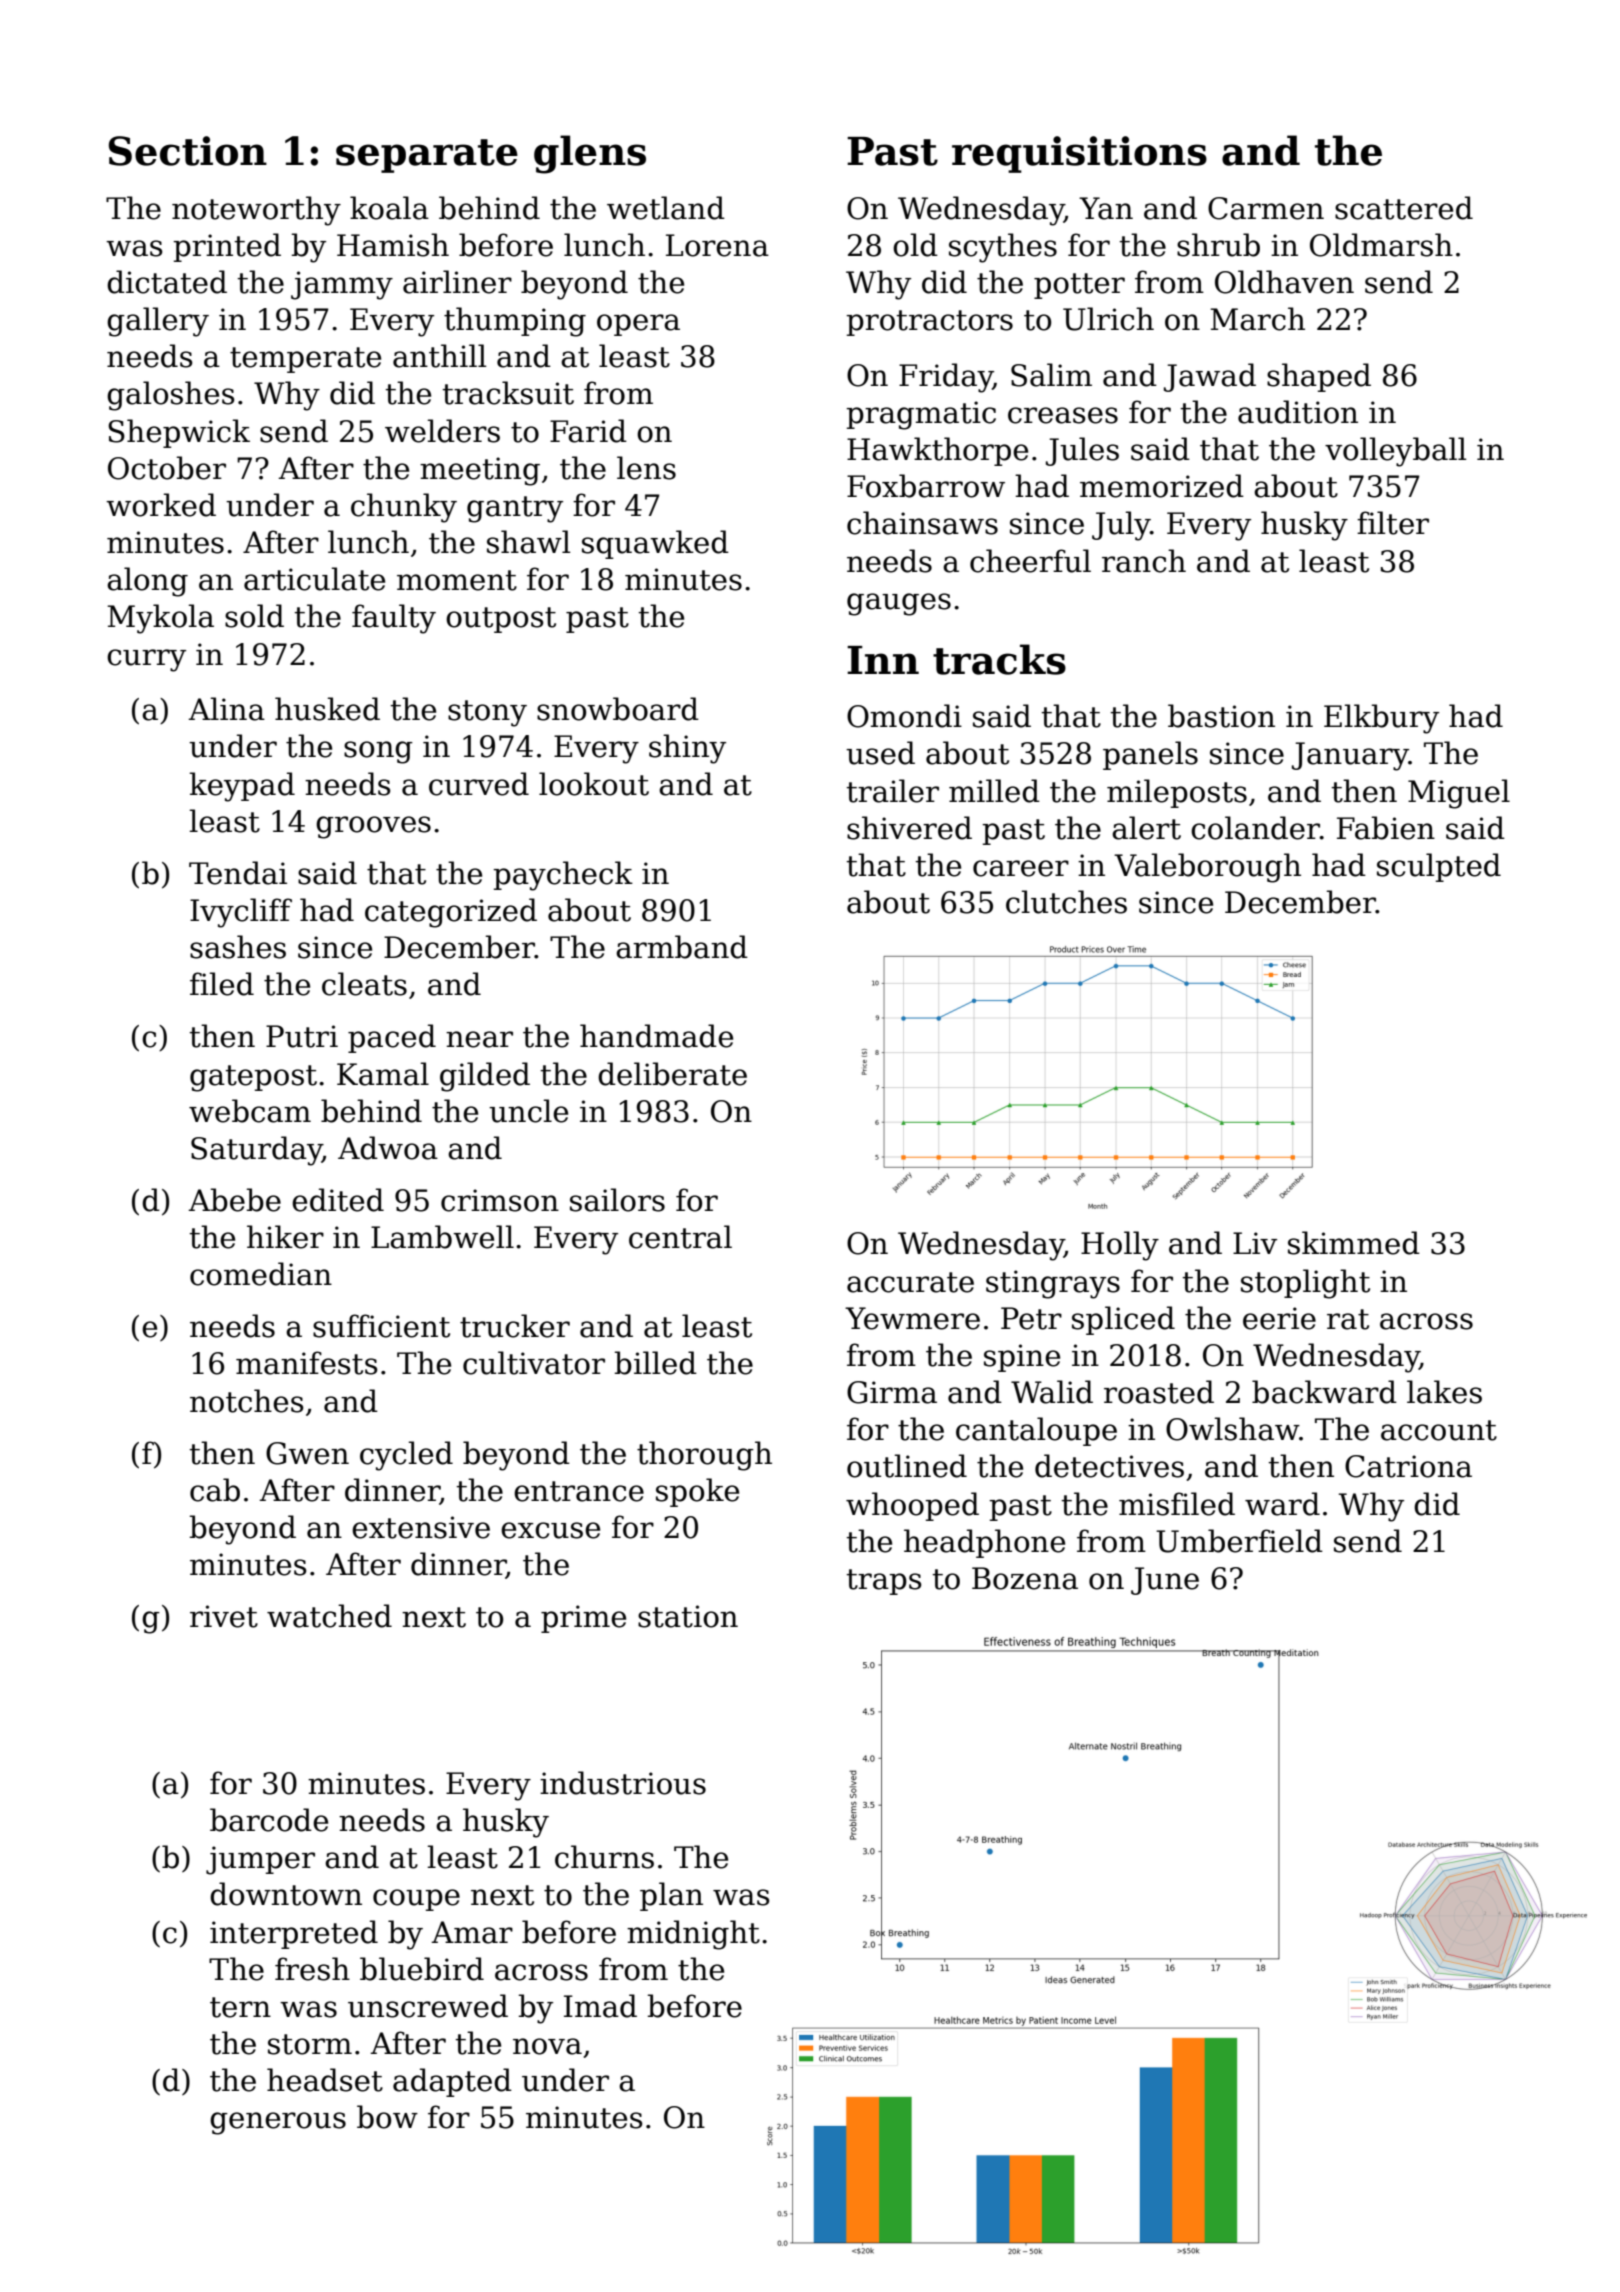 This screenshot has height=2292, width=1620. Describe the element at coordinates (307, 1363) in the screenshot. I see `manifests` at that location.
